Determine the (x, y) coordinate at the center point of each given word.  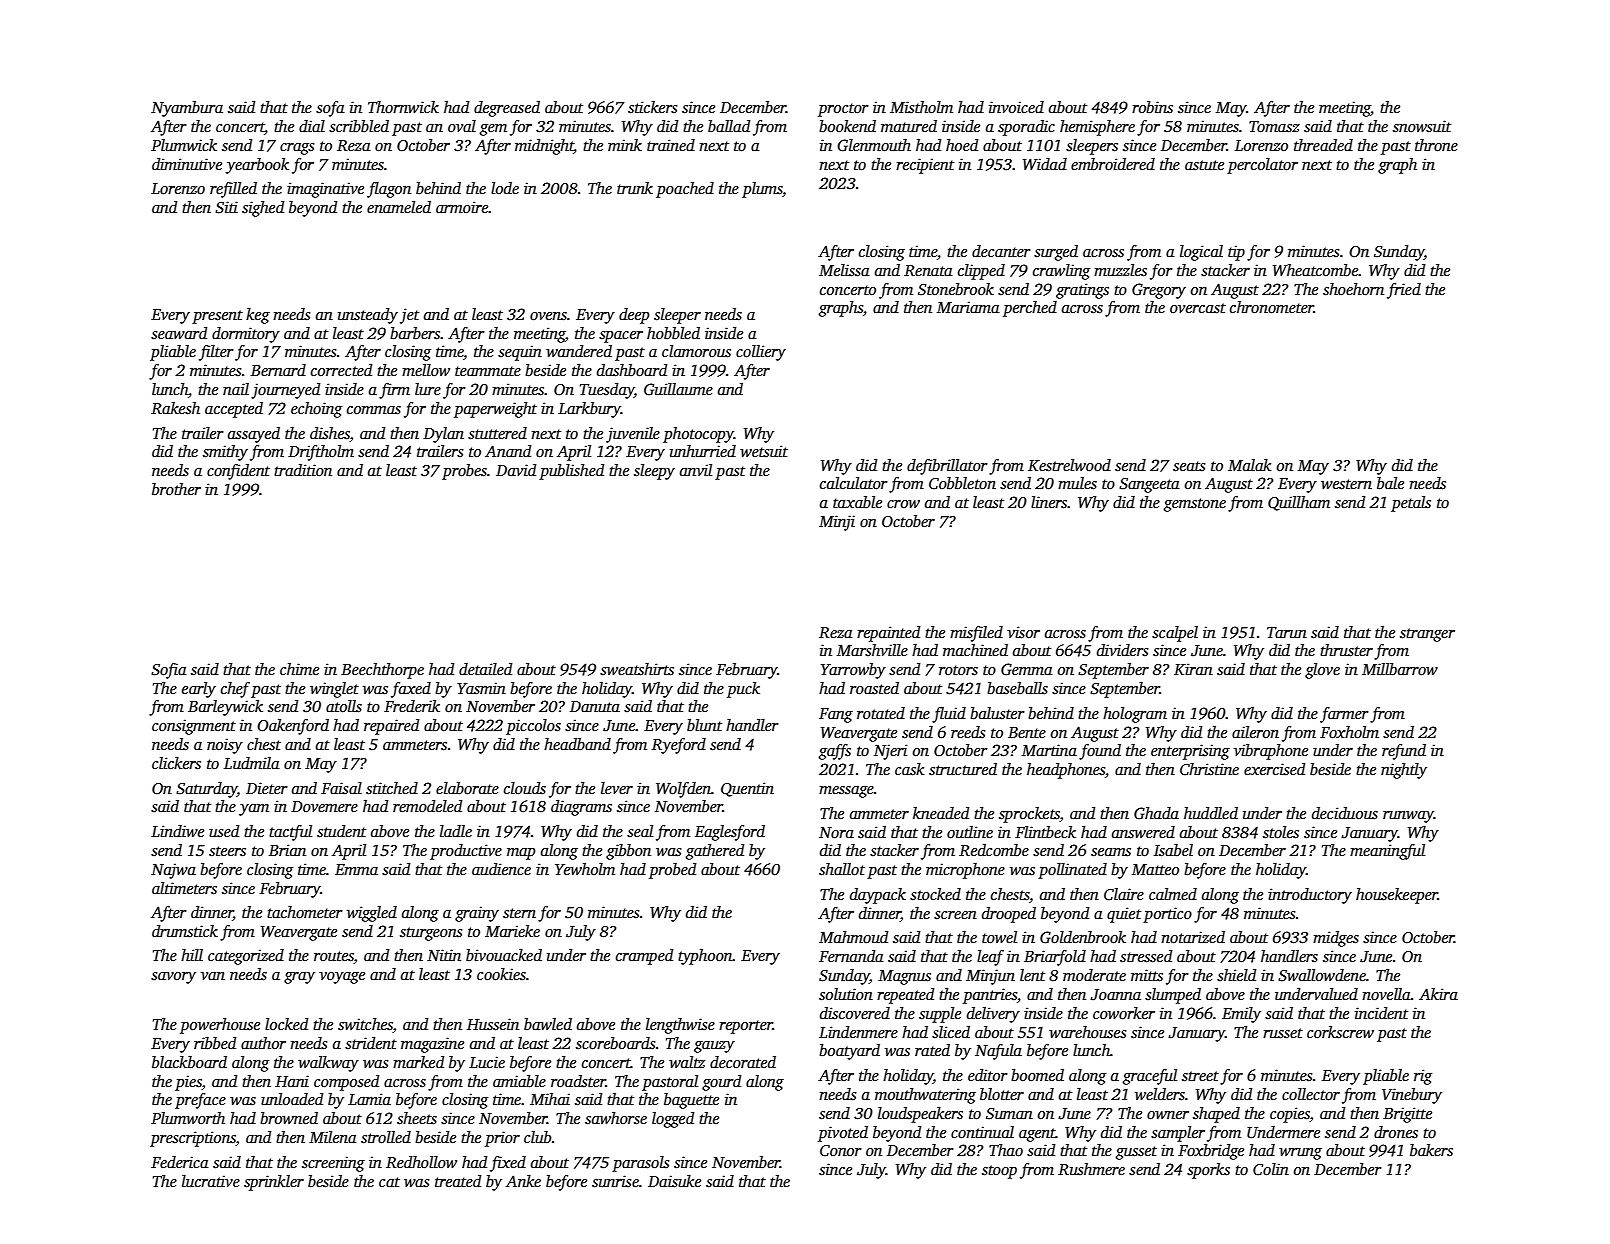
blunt (704, 725)
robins (1152, 107)
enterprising (1190, 752)
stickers (653, 107)
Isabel (1173, 850)
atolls (344, 706)
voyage (342, 978)
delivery (993, 1015)
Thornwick (403, 107)
